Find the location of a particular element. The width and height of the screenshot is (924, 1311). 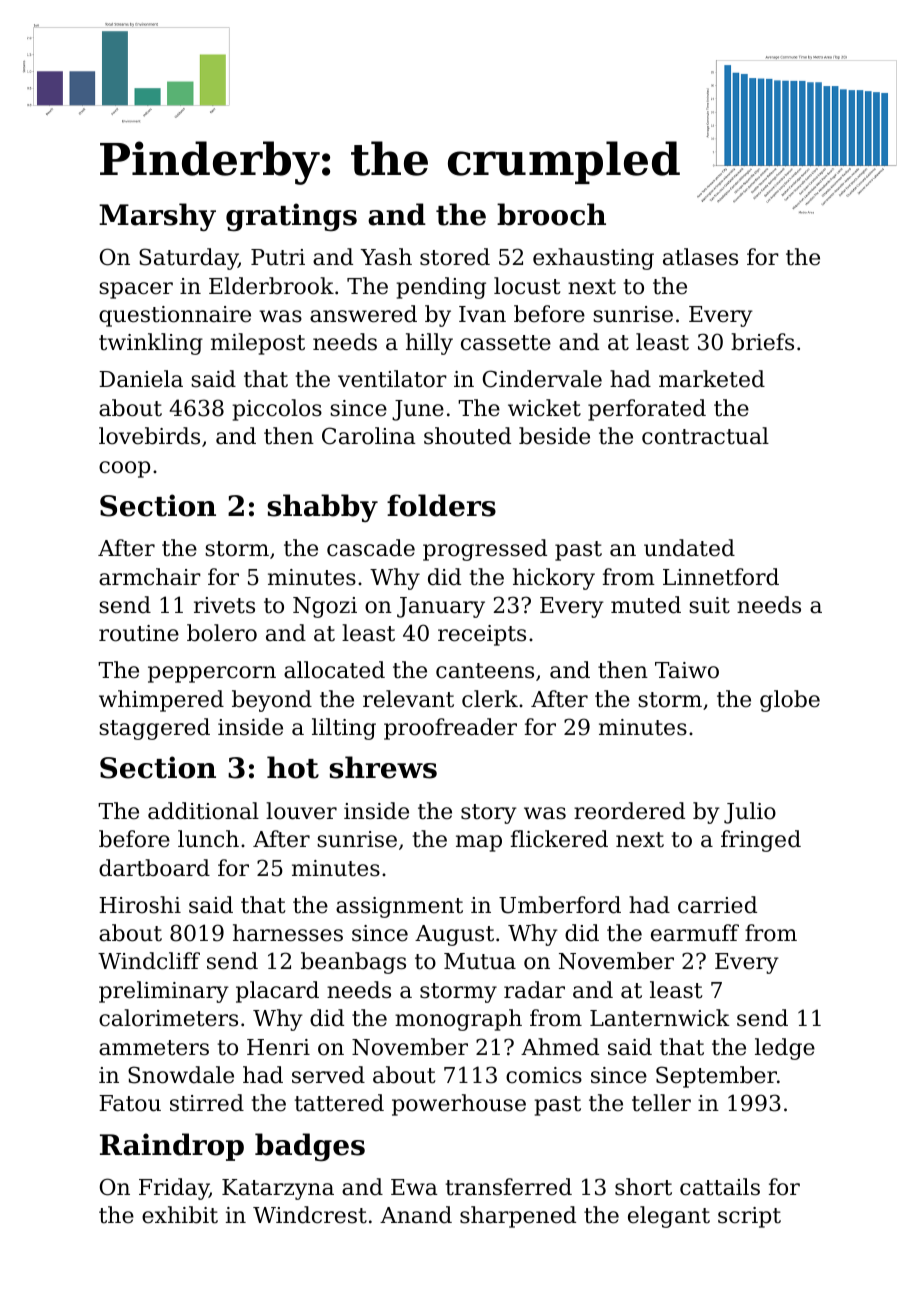

atlases is located at coordinates (700, 257).
